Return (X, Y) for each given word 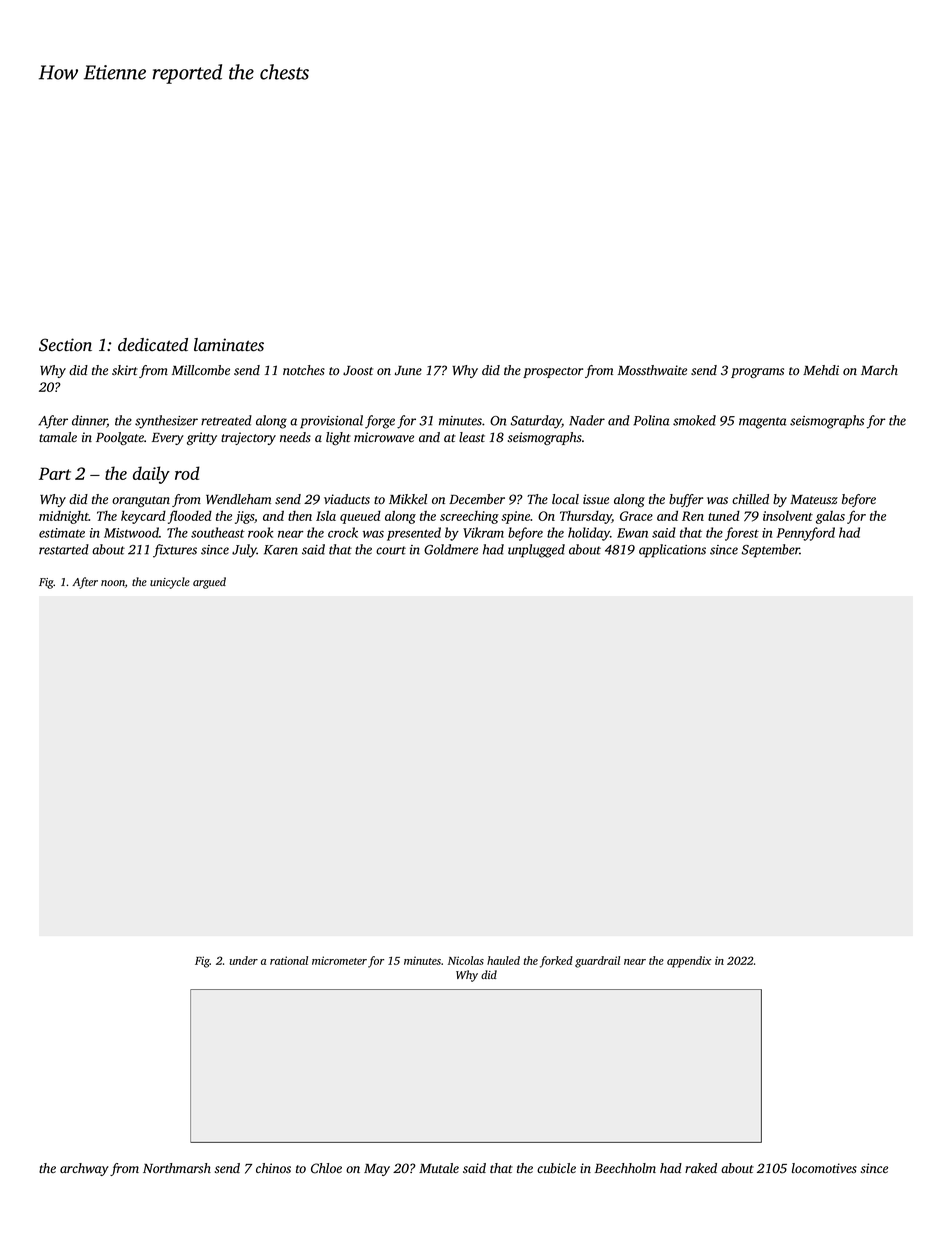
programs (757, 373)
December (477, 499)
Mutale (439, 1168)
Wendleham (238, 499)
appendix (689, 962)
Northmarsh (177, 1168)
